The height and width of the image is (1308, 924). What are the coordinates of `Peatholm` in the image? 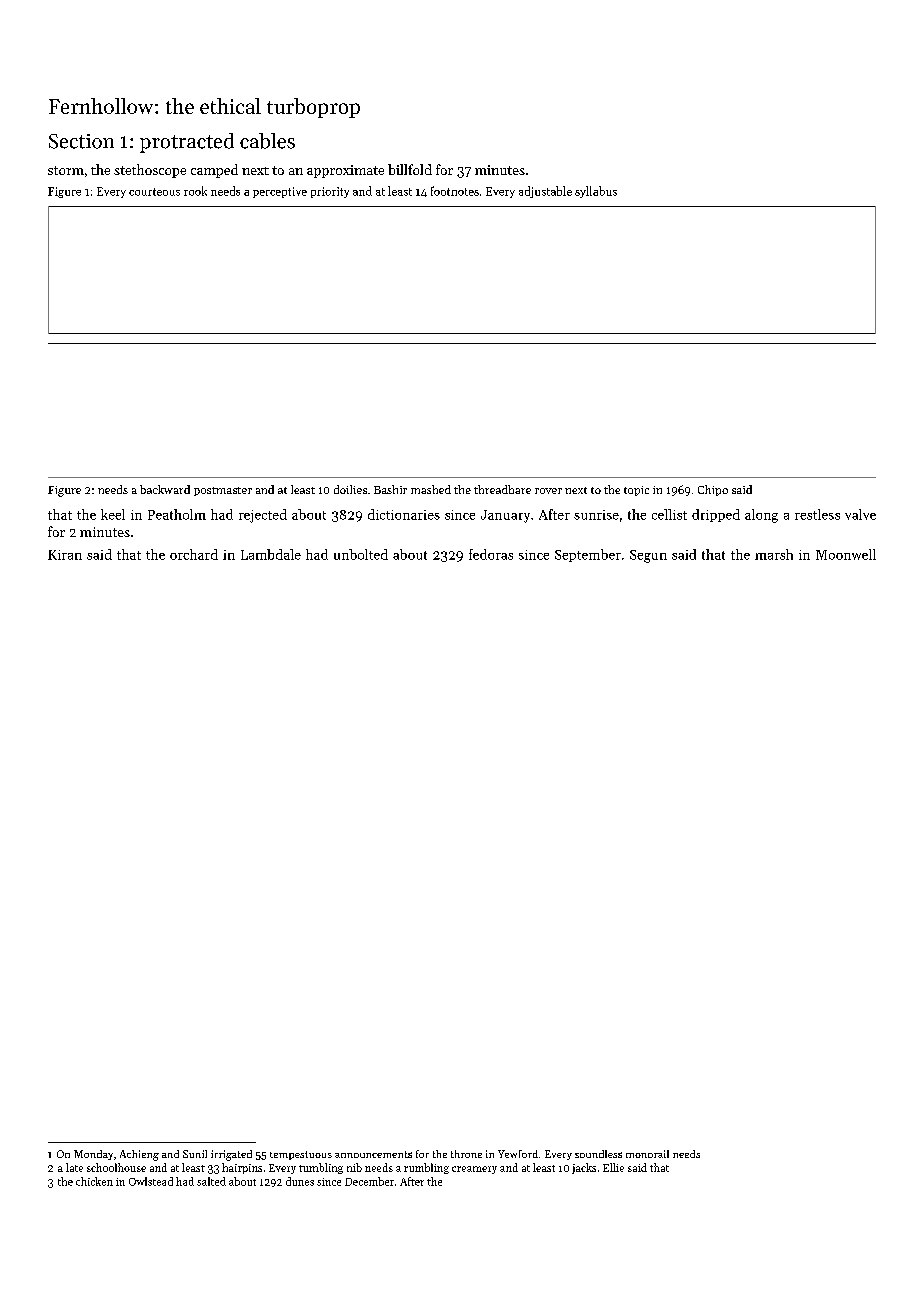 It's located at (177, 514).
